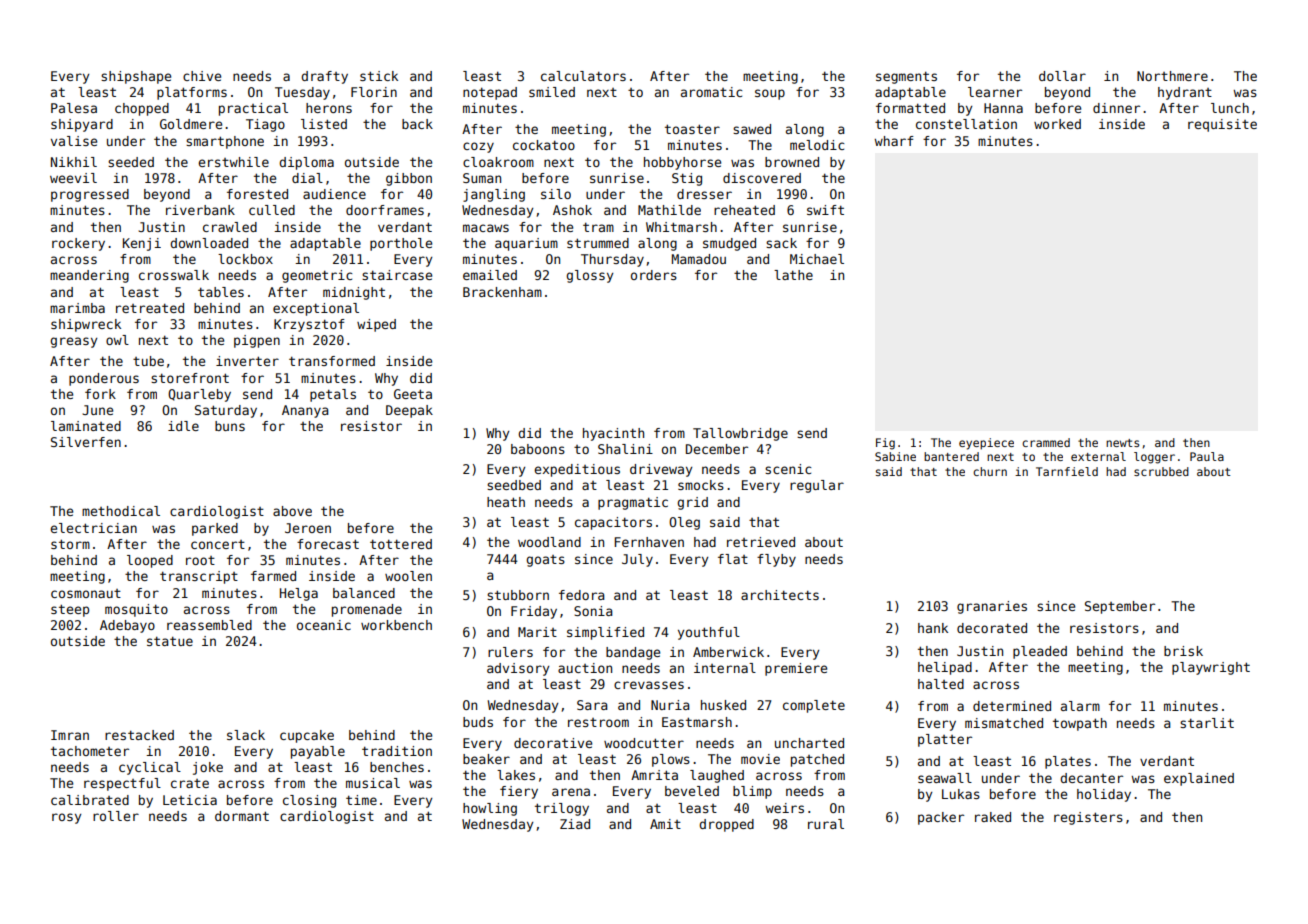 This document has height=924, width=1308. I want to click on Helga, so click(299, 594).
